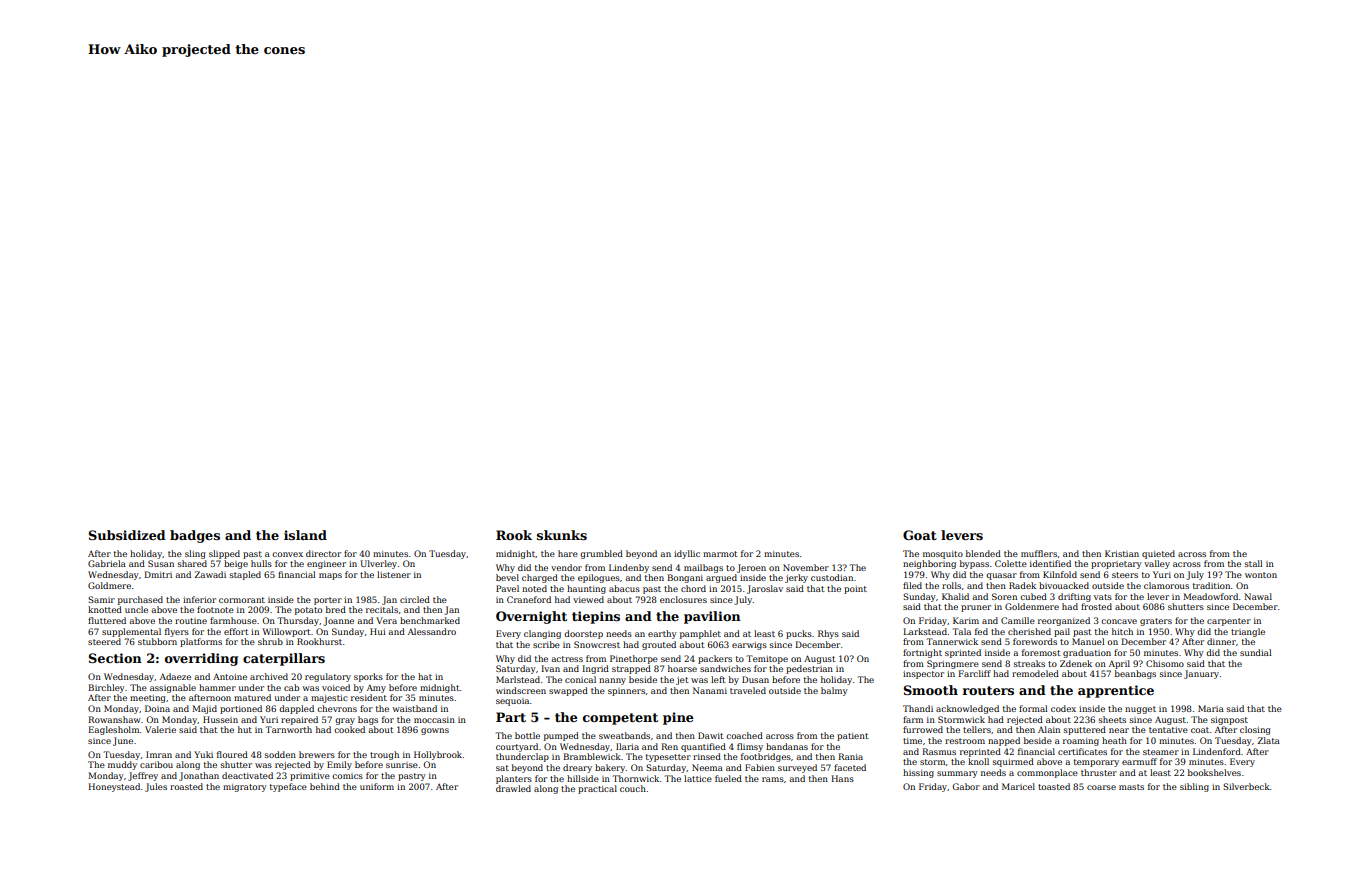  What do you see at coordinates (920, 535) in the screenshot?
I see `Goat` at bounding box center [920, 535].
